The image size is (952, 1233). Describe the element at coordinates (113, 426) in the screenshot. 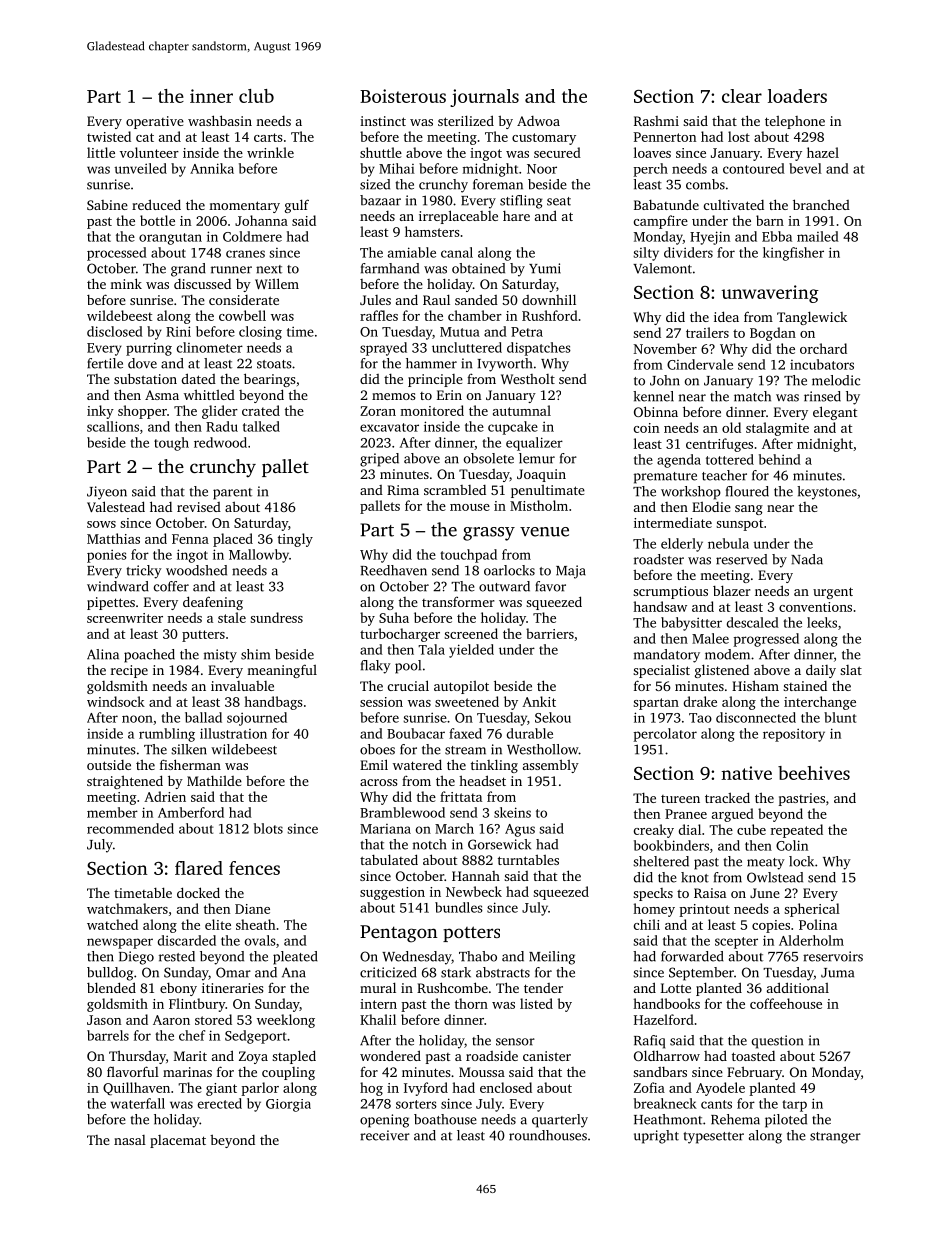

I see `scallions` at that location.
